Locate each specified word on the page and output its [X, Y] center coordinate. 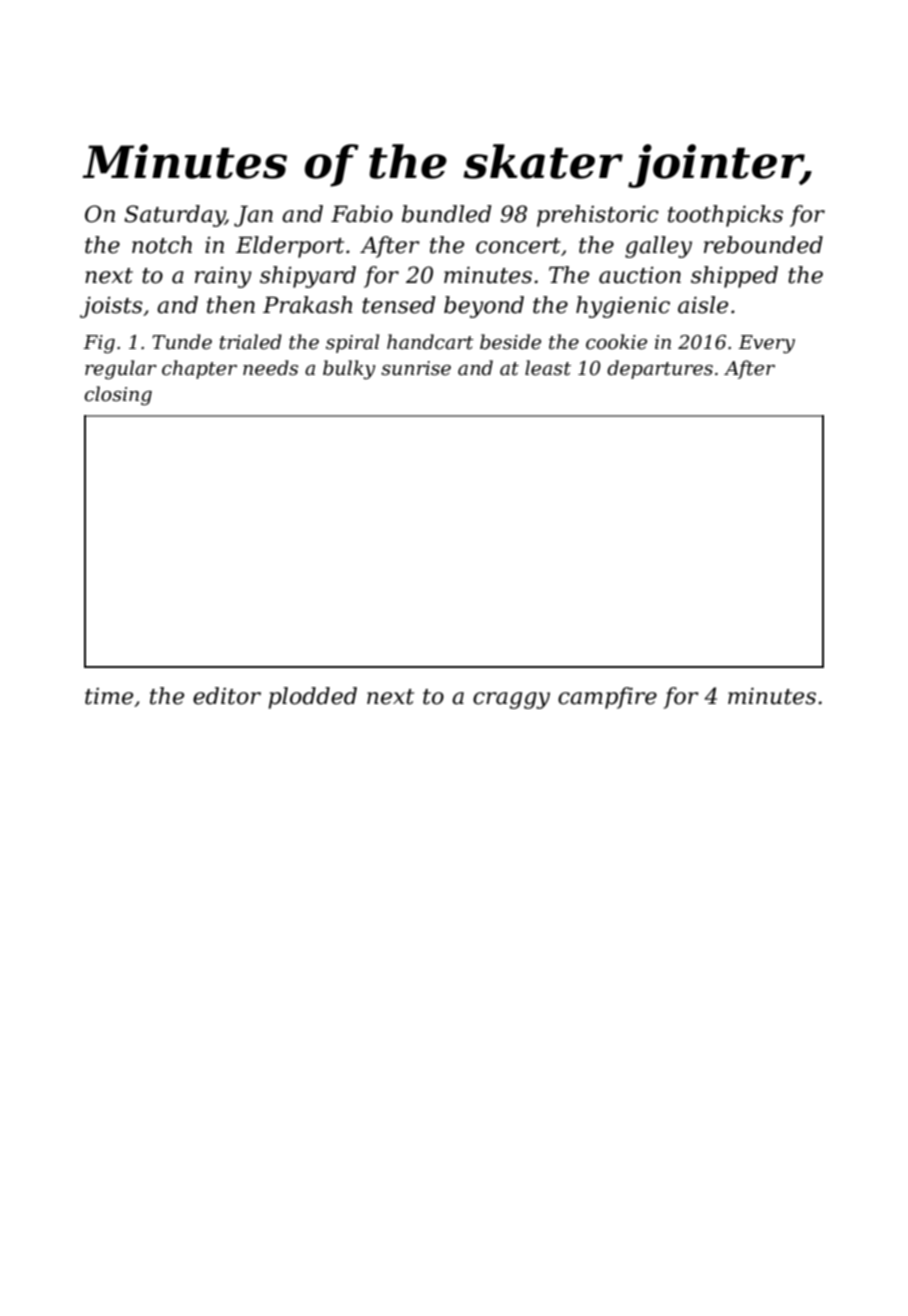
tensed [399, 305]
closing [118, 395]
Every [766, 344]
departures [660, 369]
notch [162, 245]
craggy [511, 700]
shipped [734, 277]
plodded [312, 698]
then [231, 305]
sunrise [416, 368]
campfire [607, 698]
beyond [484, 307]
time [109, 696]
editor [227, 696]
